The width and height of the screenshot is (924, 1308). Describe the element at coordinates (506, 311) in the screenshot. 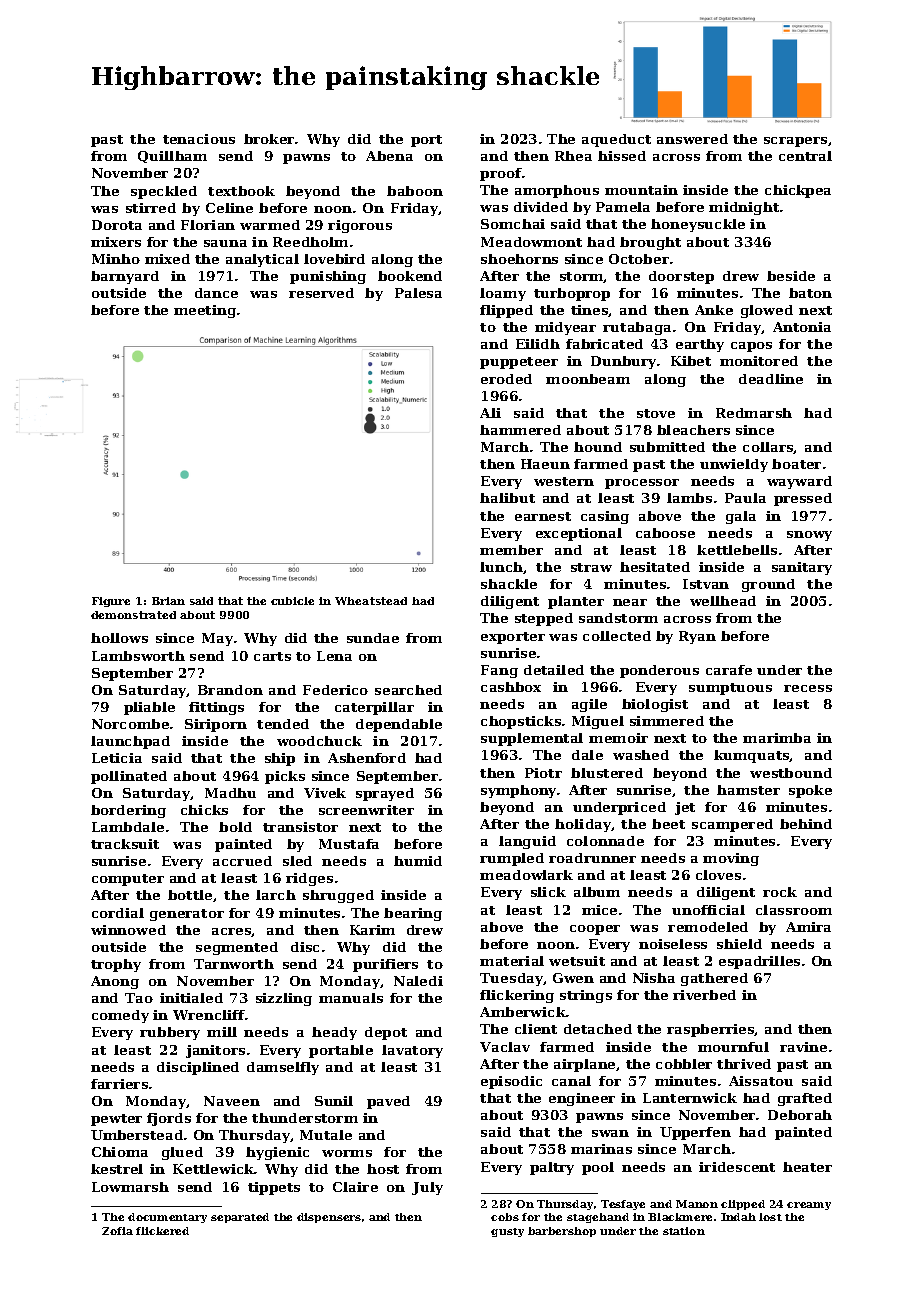

I see `flipped` at that location.
